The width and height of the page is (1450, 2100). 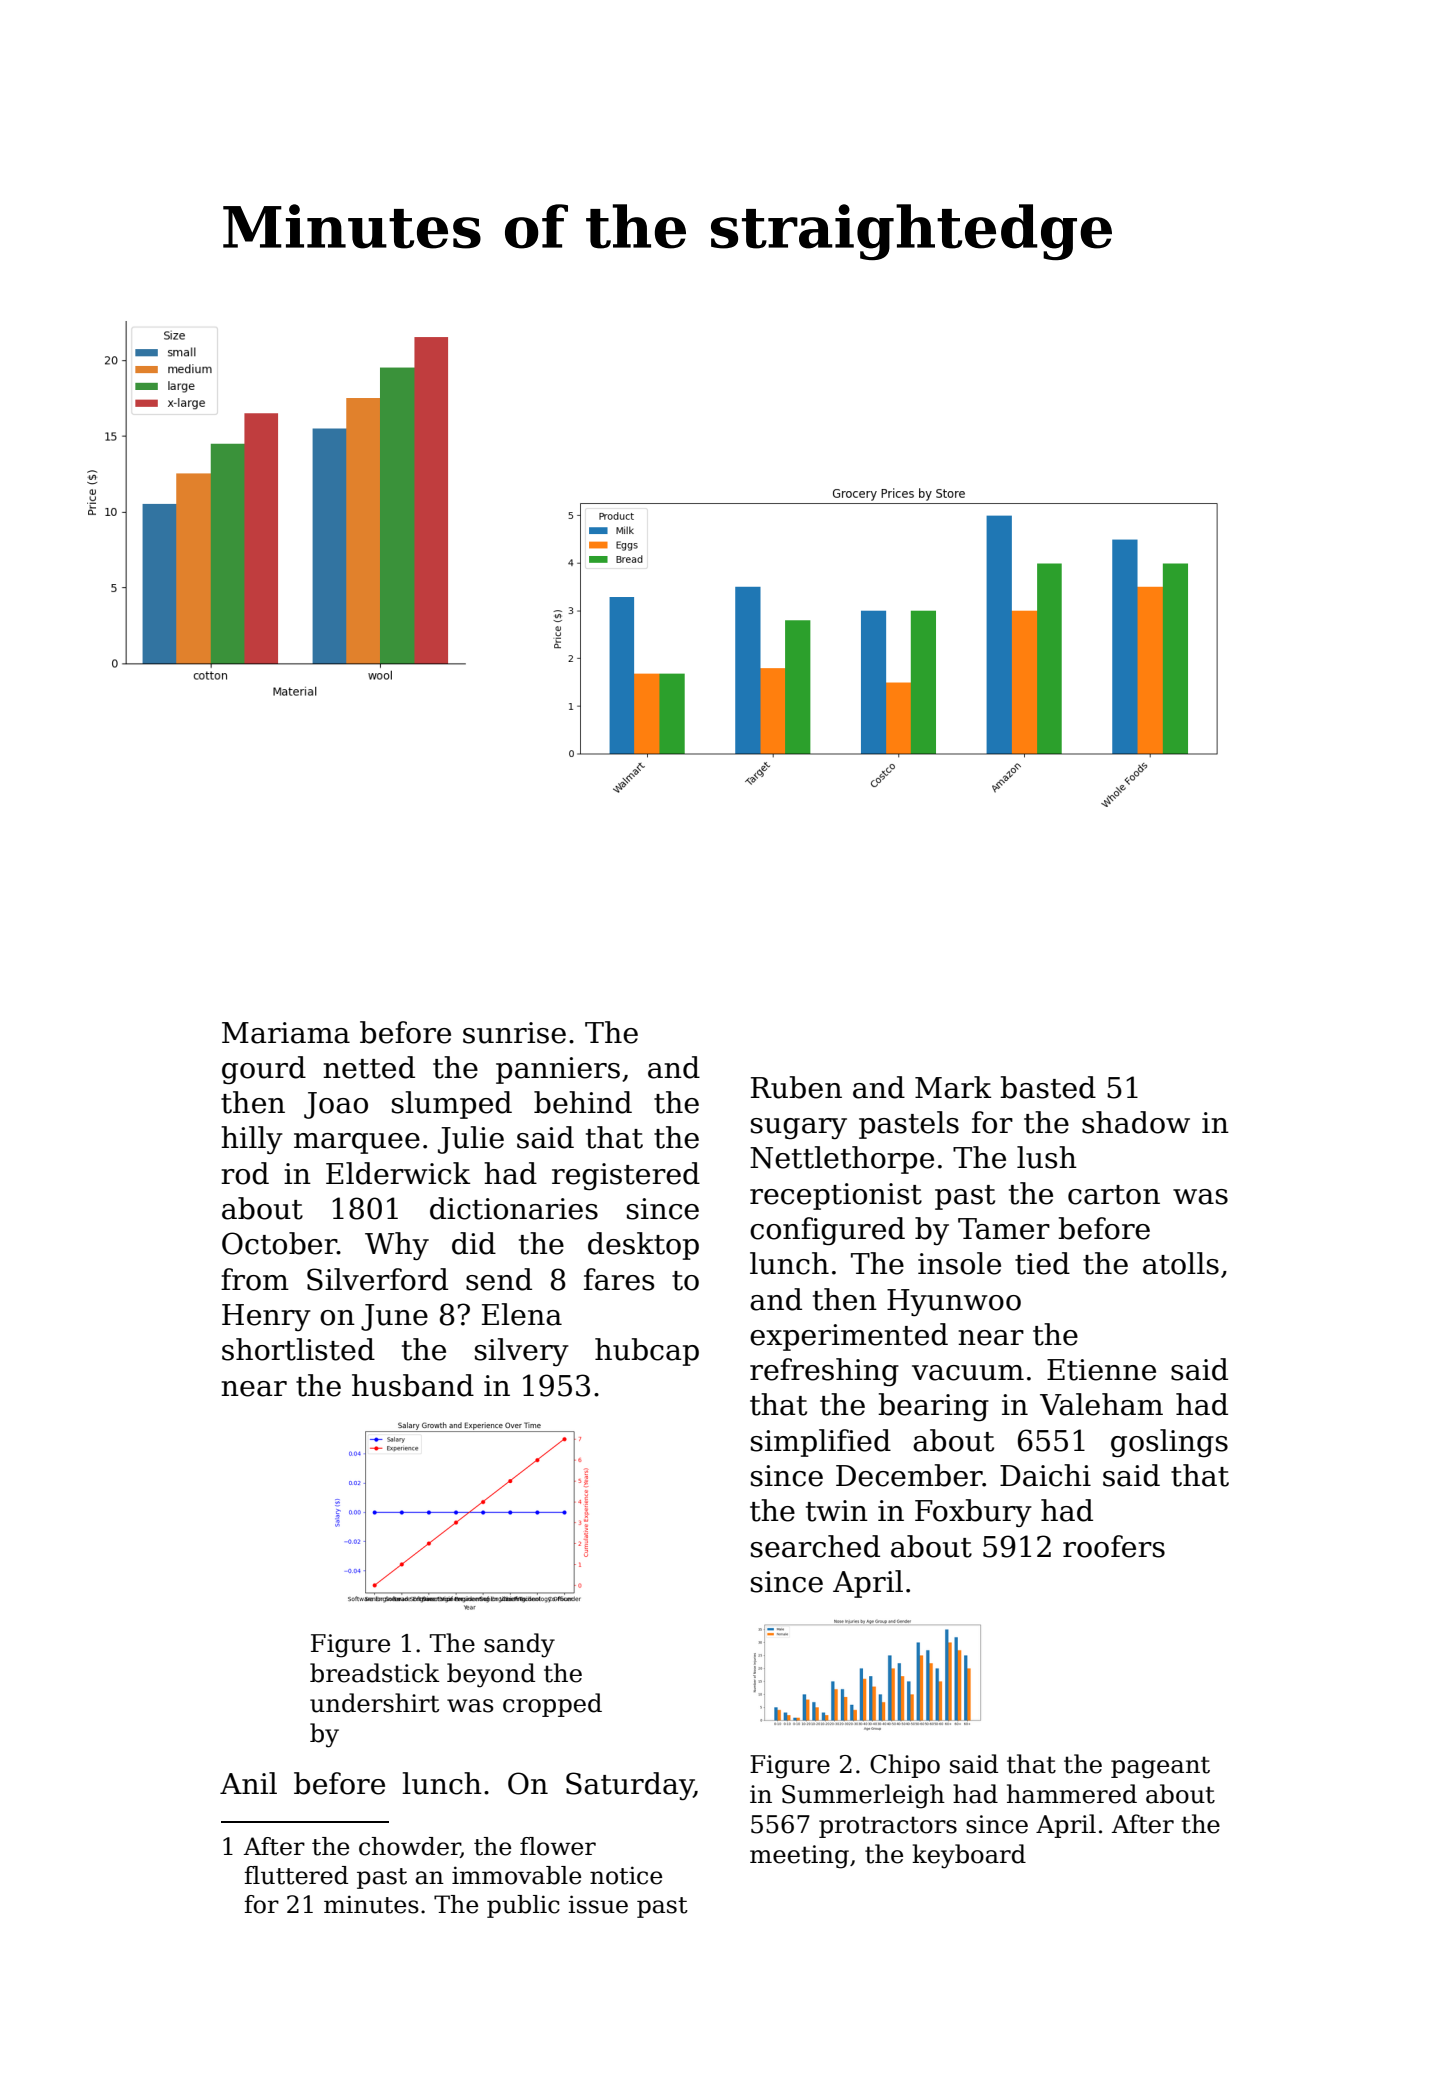 What do you see at coordinates (374, 1703) in the page?
I see `undershirt` at bounding box center [374, 1703].
